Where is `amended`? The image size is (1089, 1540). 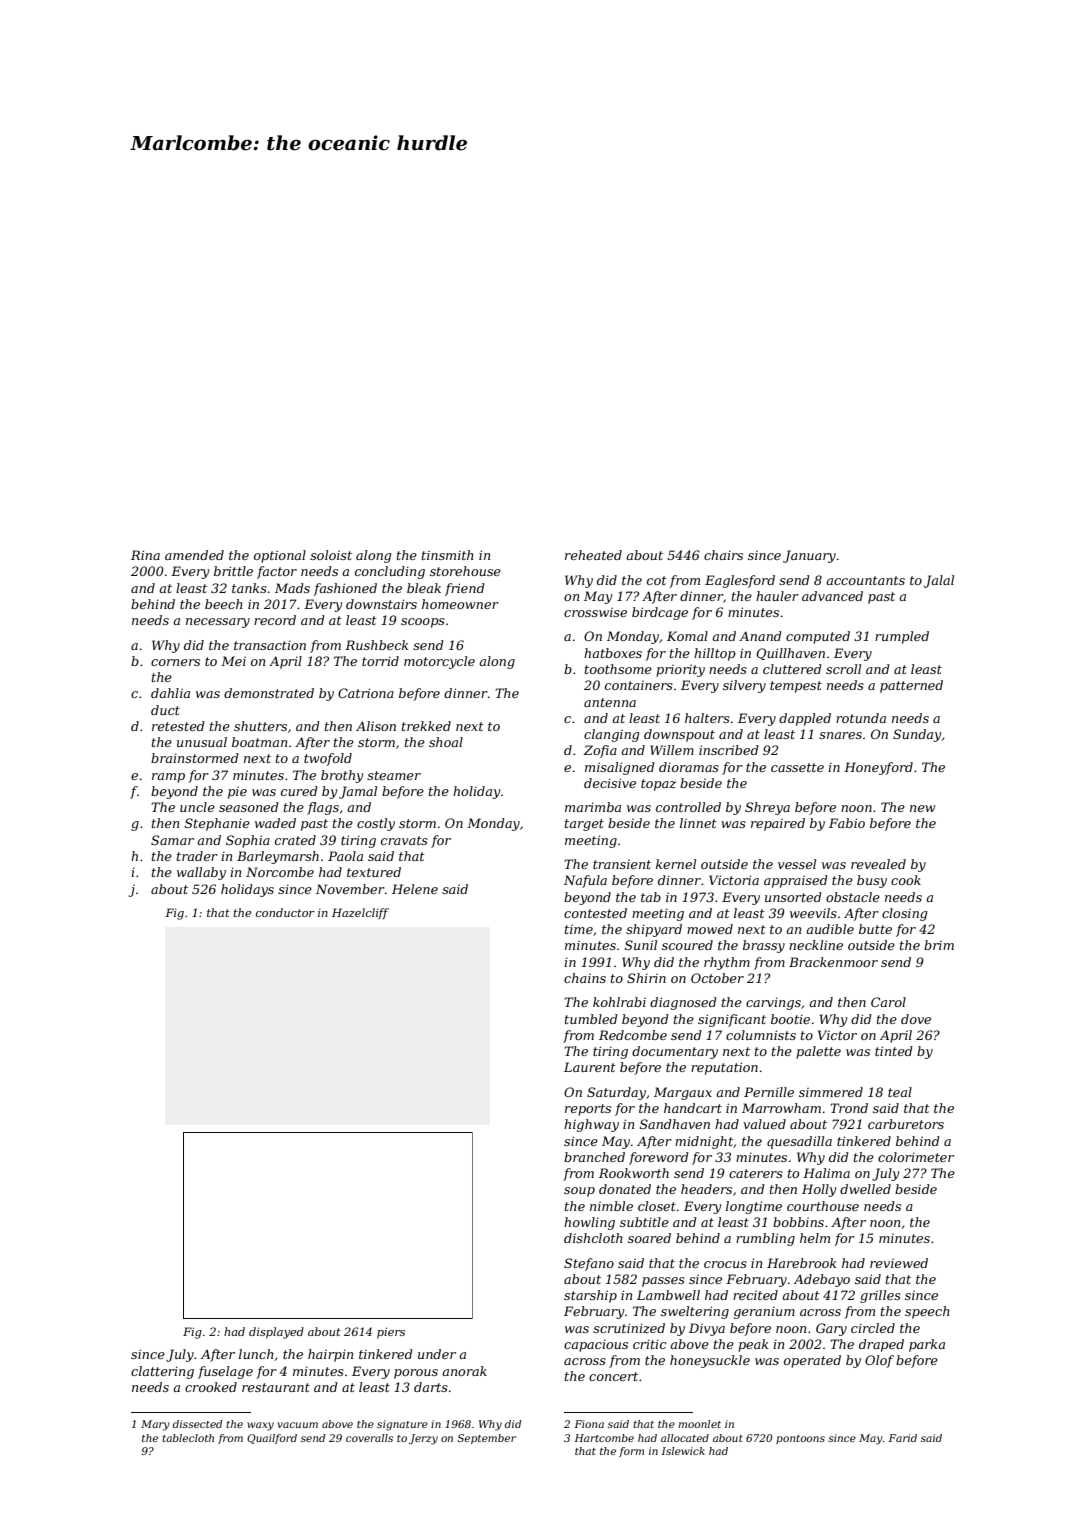
amended is located at coordinates (194, 555).
